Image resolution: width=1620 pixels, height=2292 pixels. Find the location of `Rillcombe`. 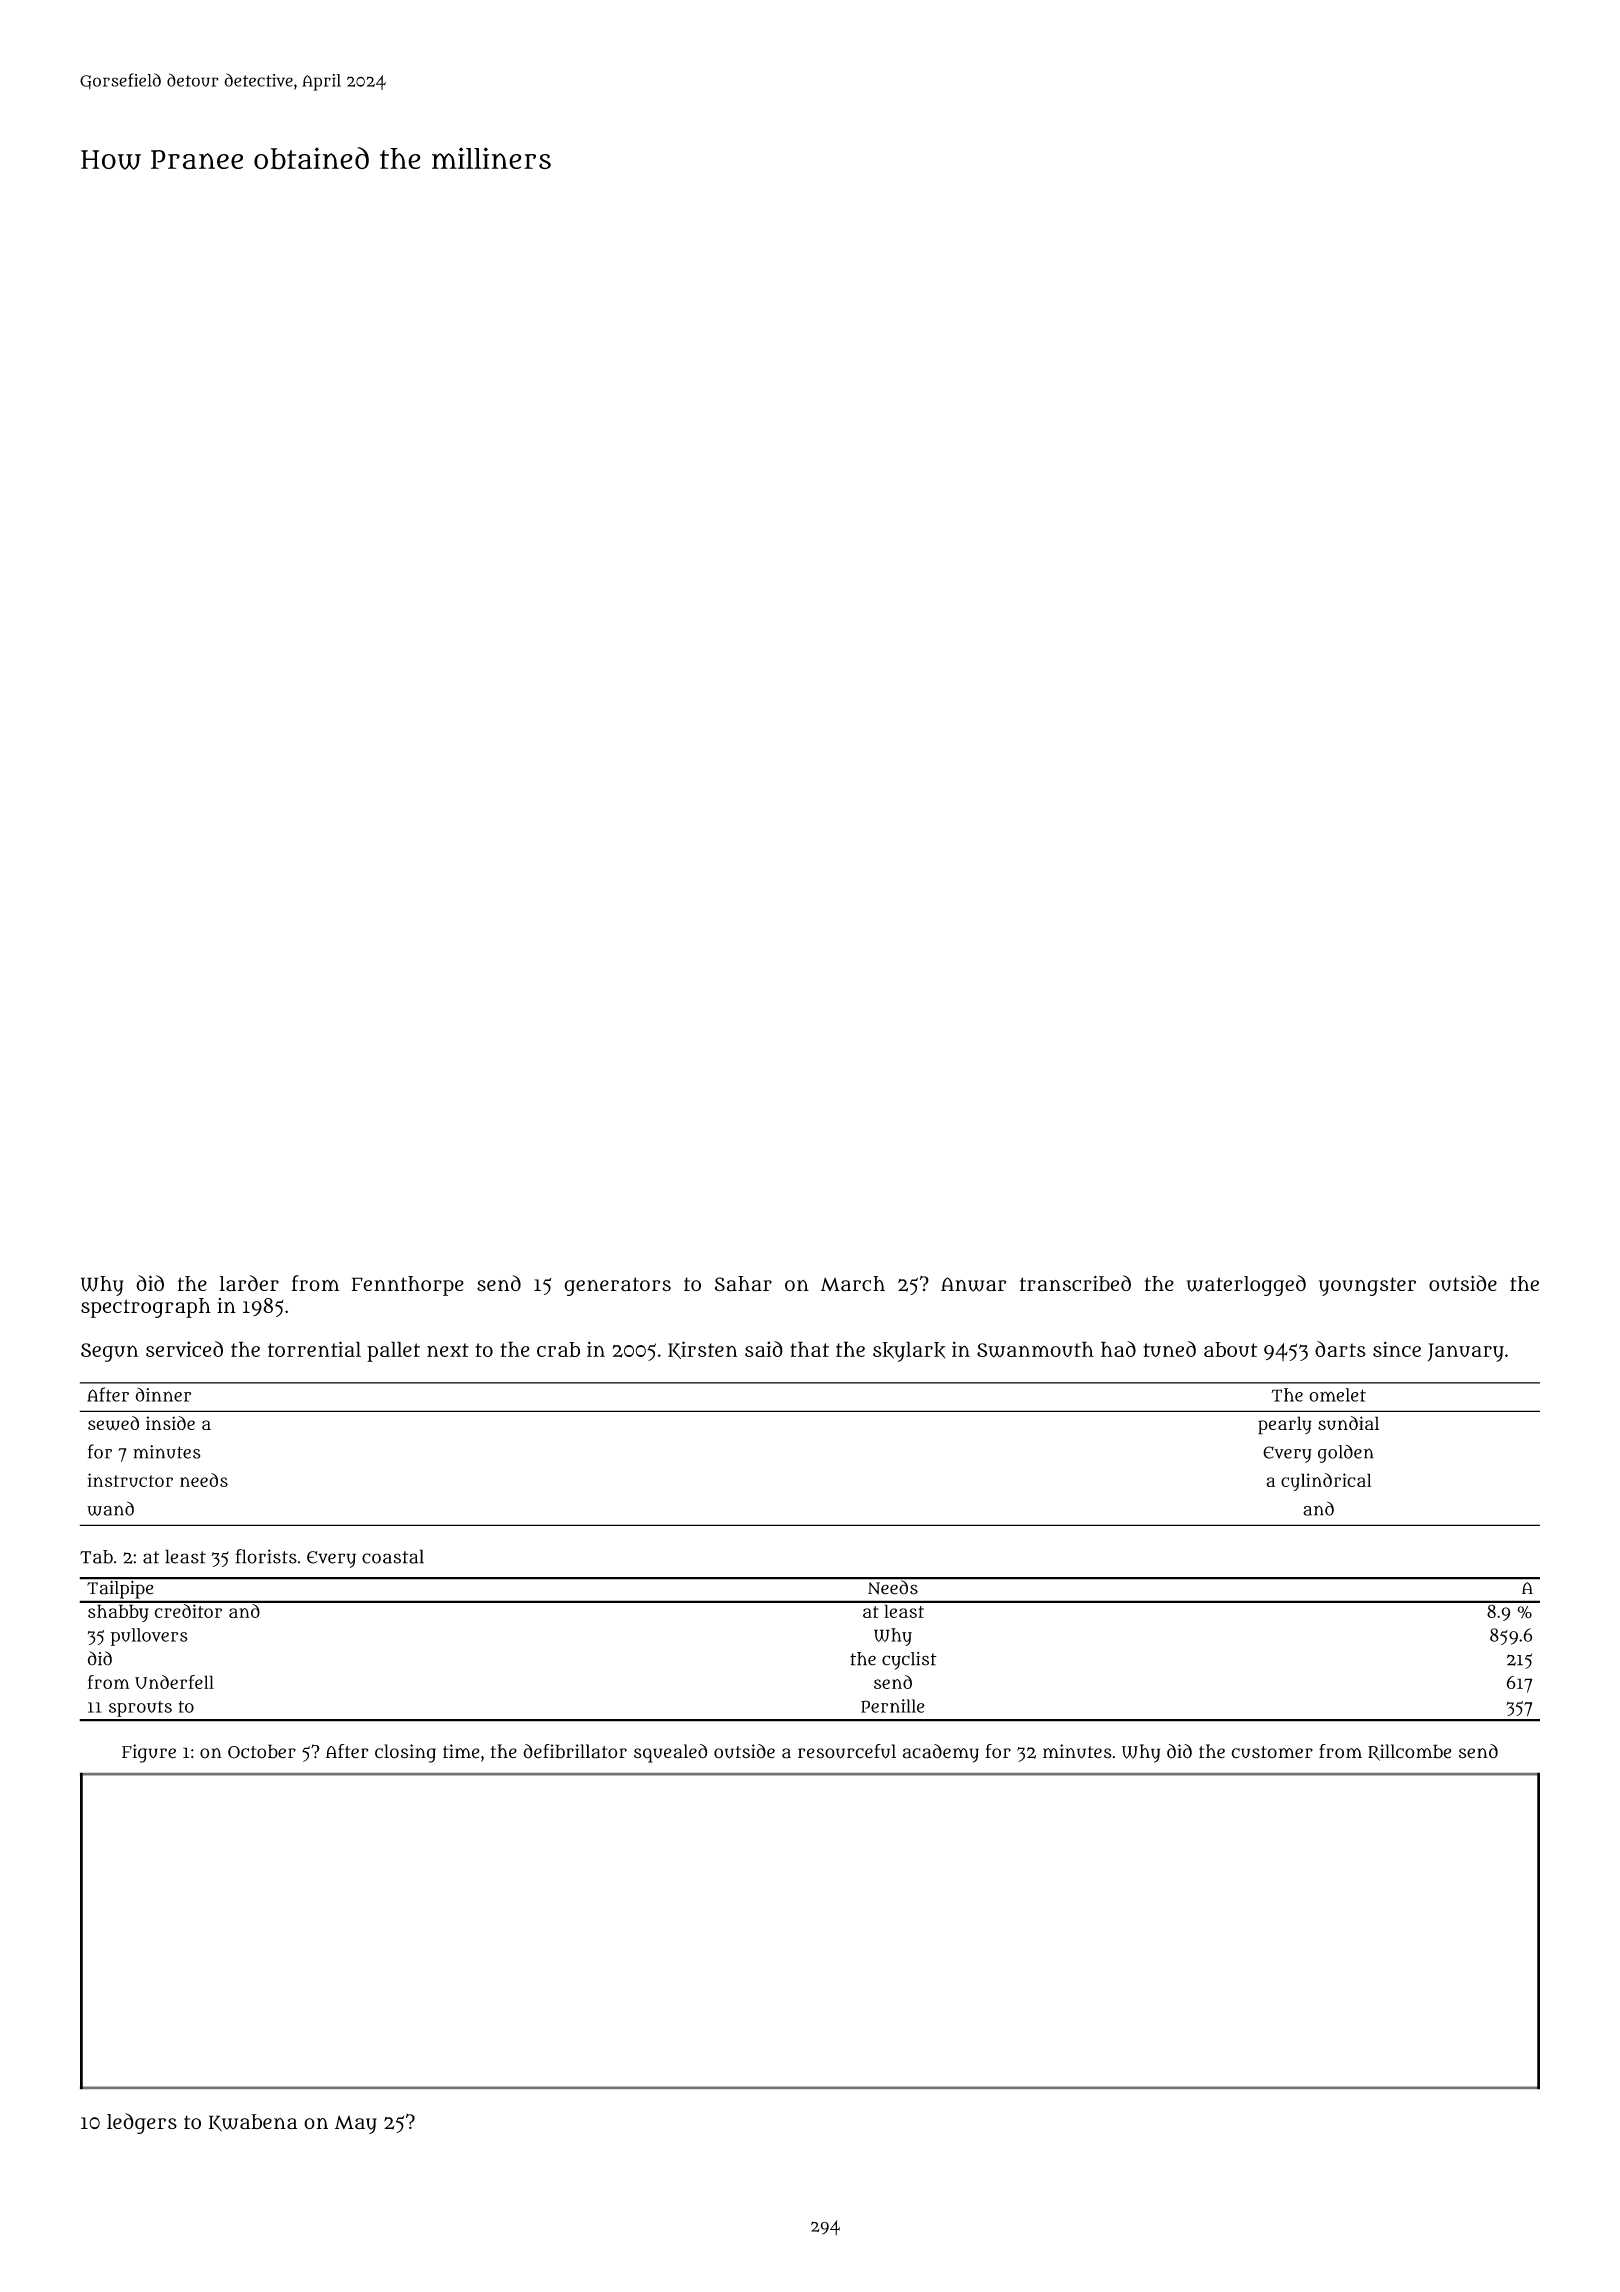

Rillcombe is located at coordinates (1410, 1752).
